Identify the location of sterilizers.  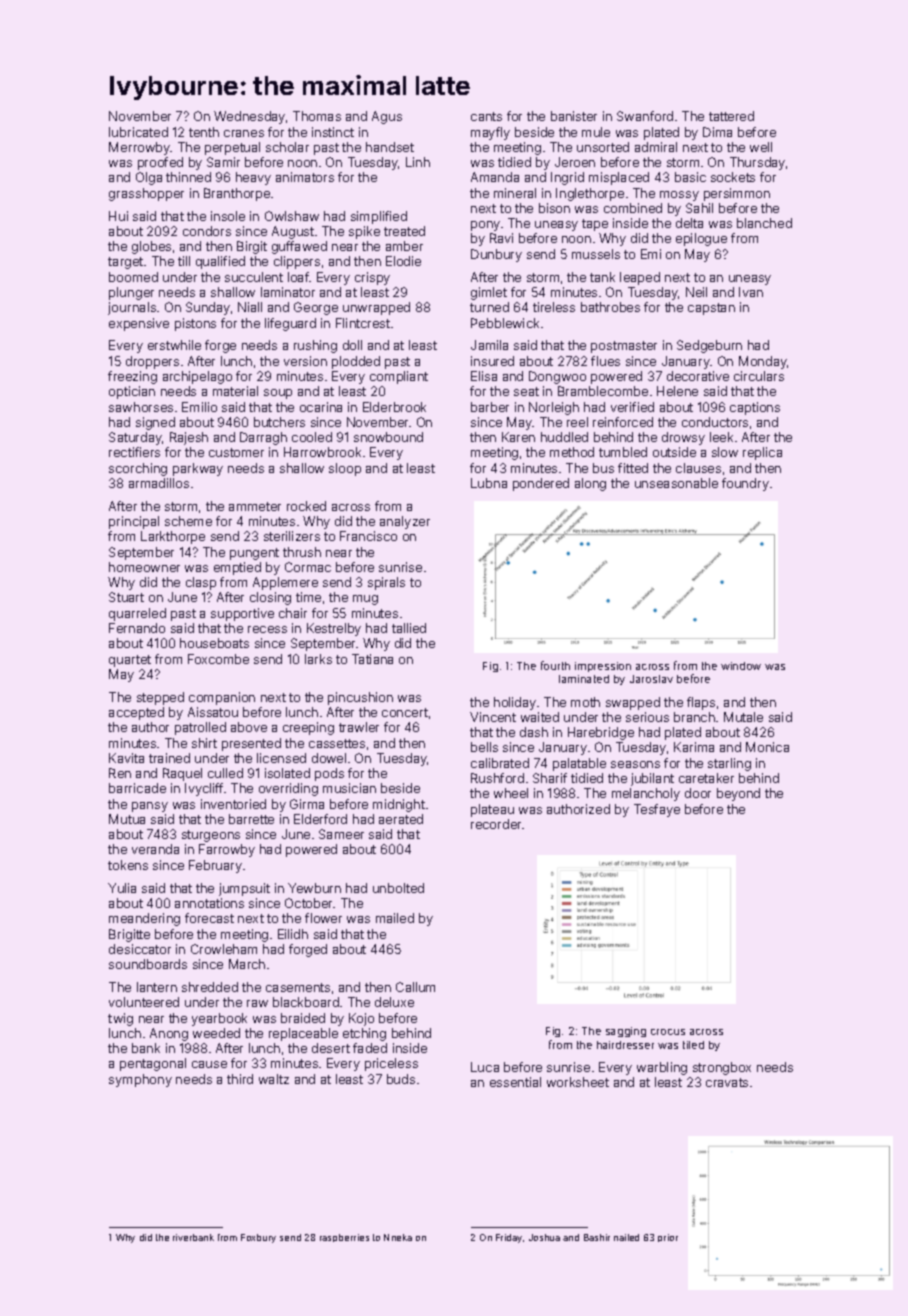
(292, 536).
